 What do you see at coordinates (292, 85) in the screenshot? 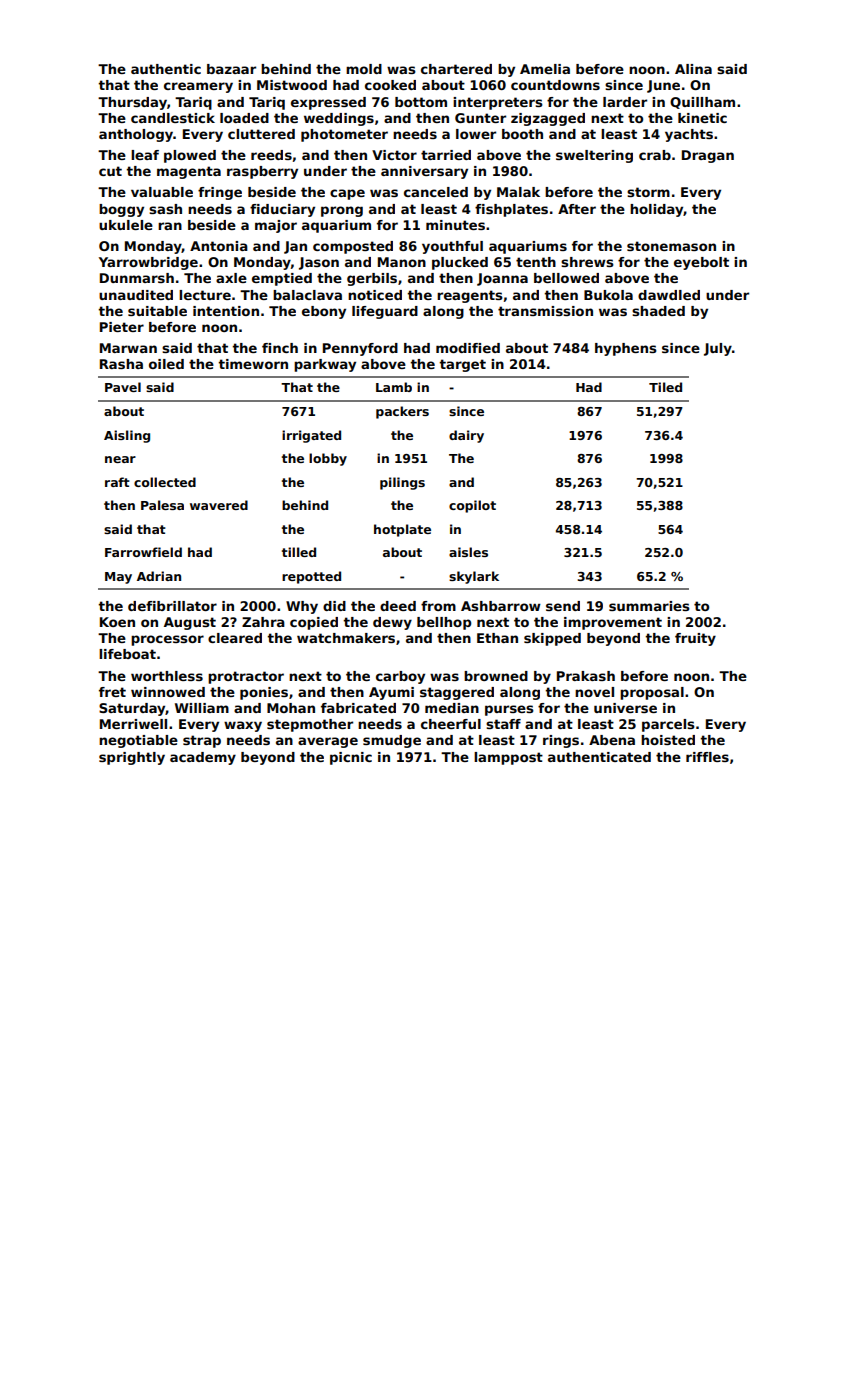
I see `Mistwood` at bounding box center [292, 85].
